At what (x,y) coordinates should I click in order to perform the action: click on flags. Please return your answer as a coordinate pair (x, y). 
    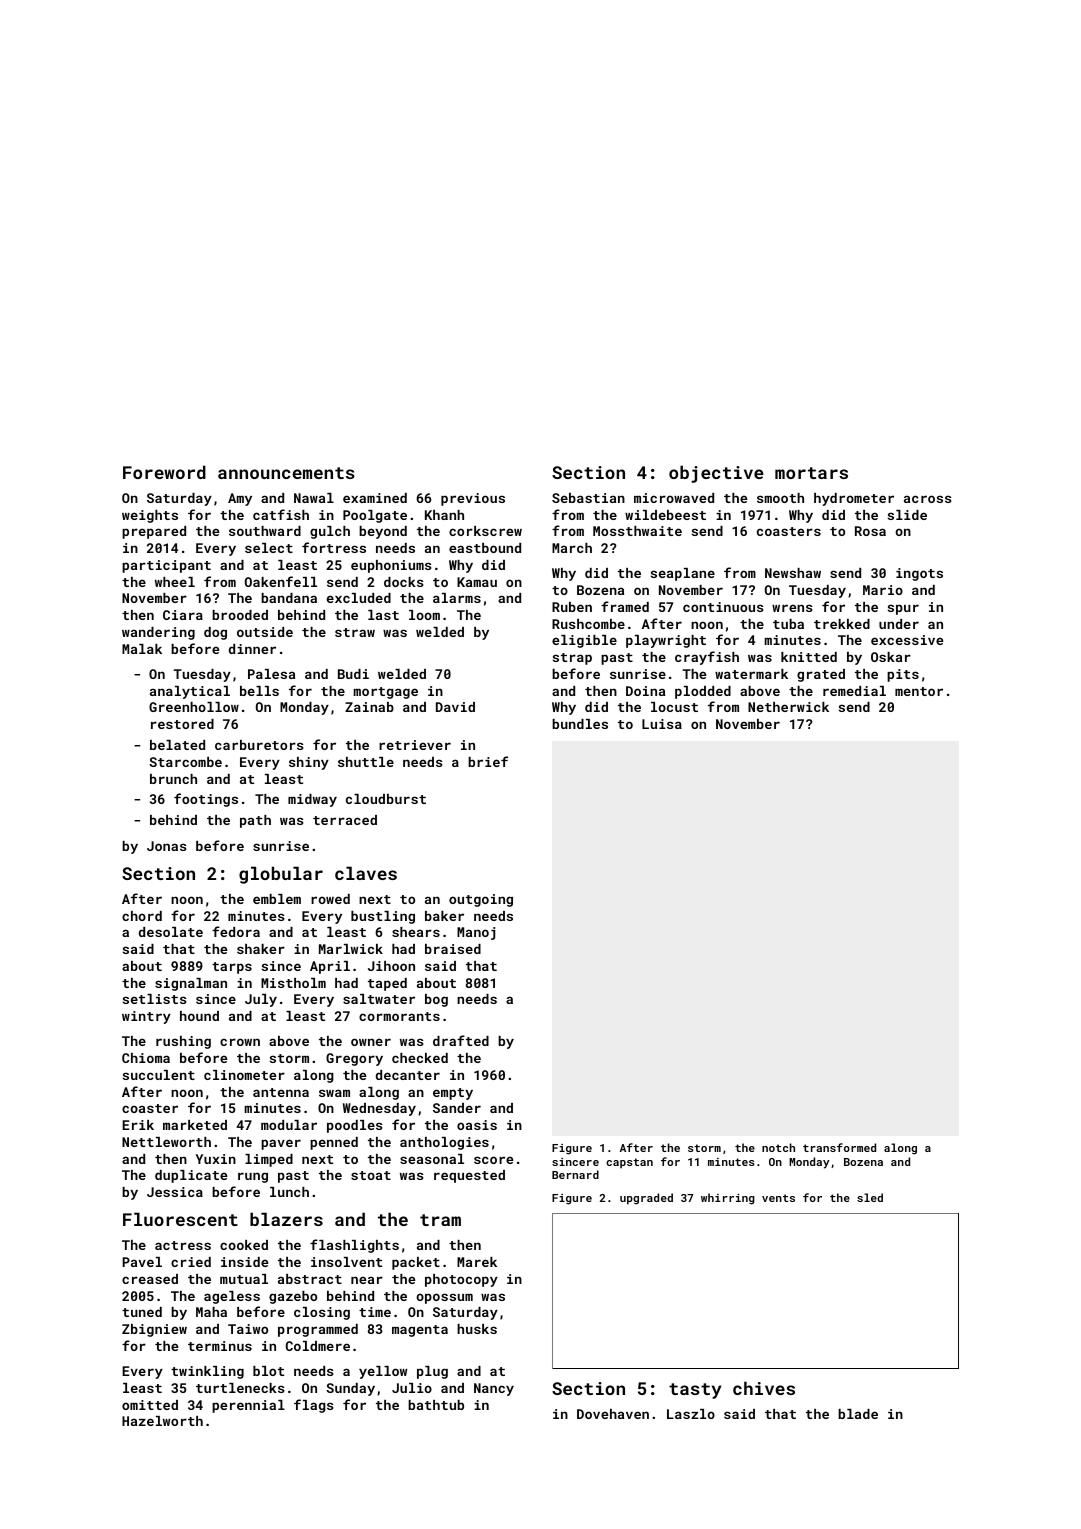
    Looking at the image, I should click on (314, 1406).
